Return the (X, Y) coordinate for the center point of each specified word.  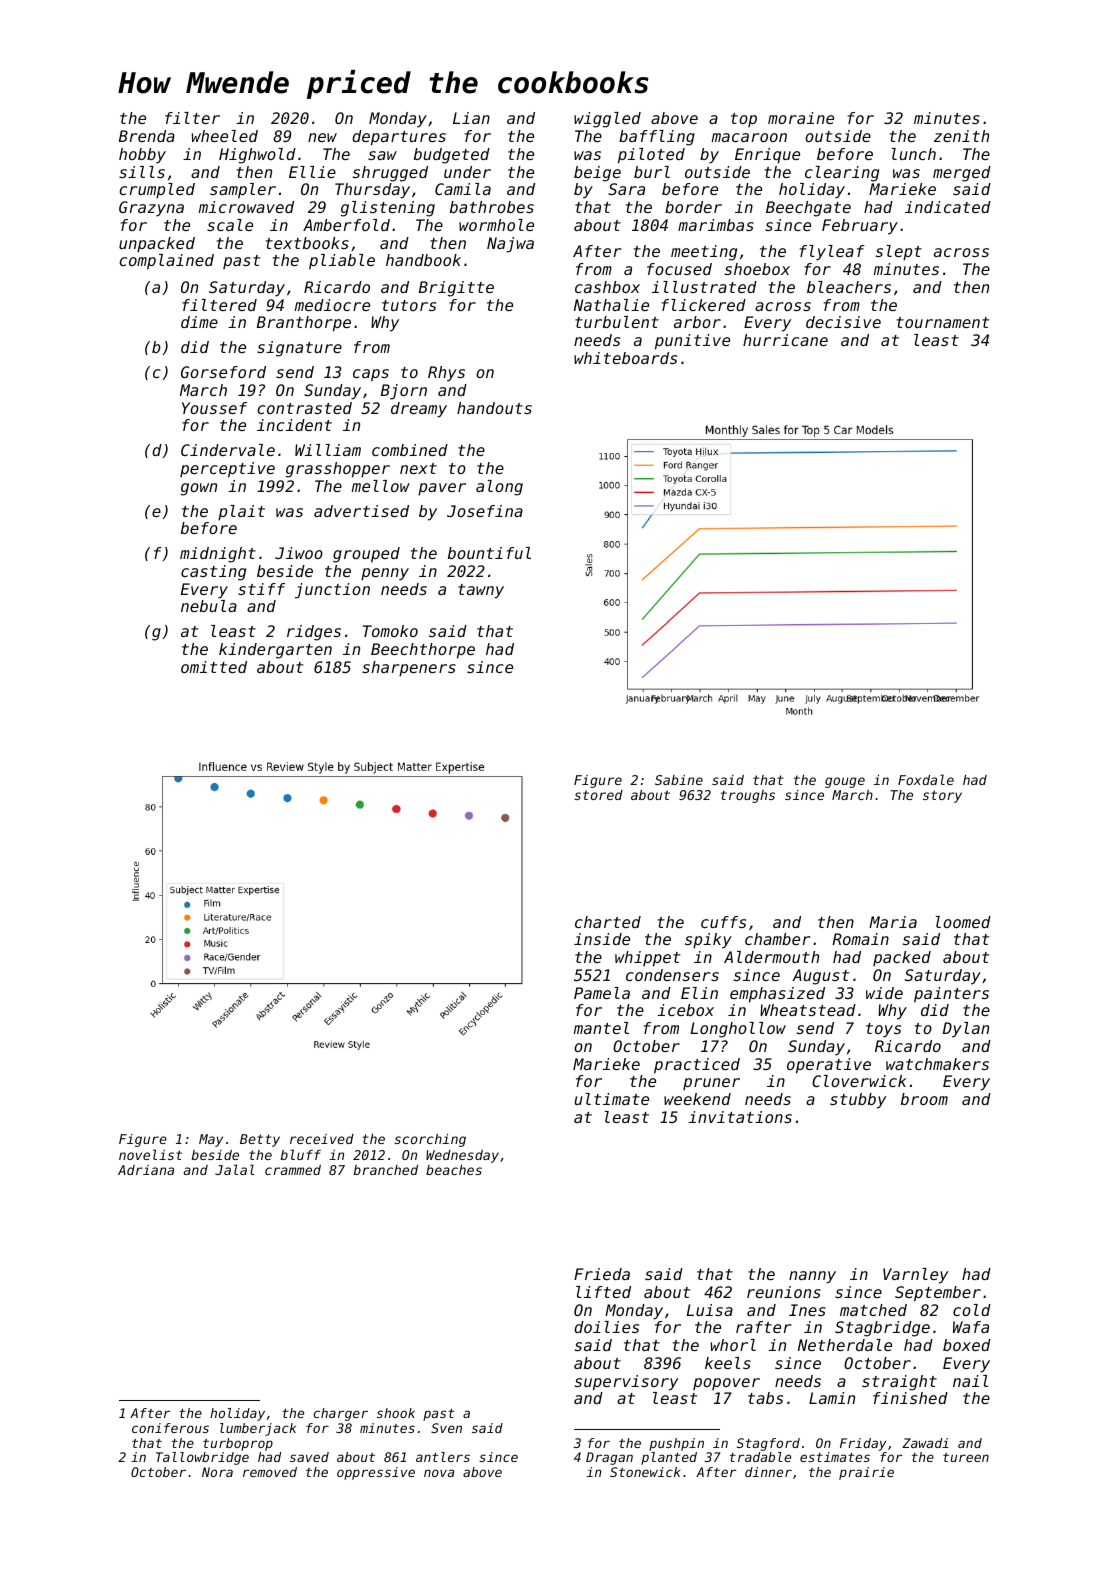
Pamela (602, 993)
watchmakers (937, 1064)
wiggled (607, 120)
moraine (801, 118)
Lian (471, 118)
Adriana (146, 1170)
